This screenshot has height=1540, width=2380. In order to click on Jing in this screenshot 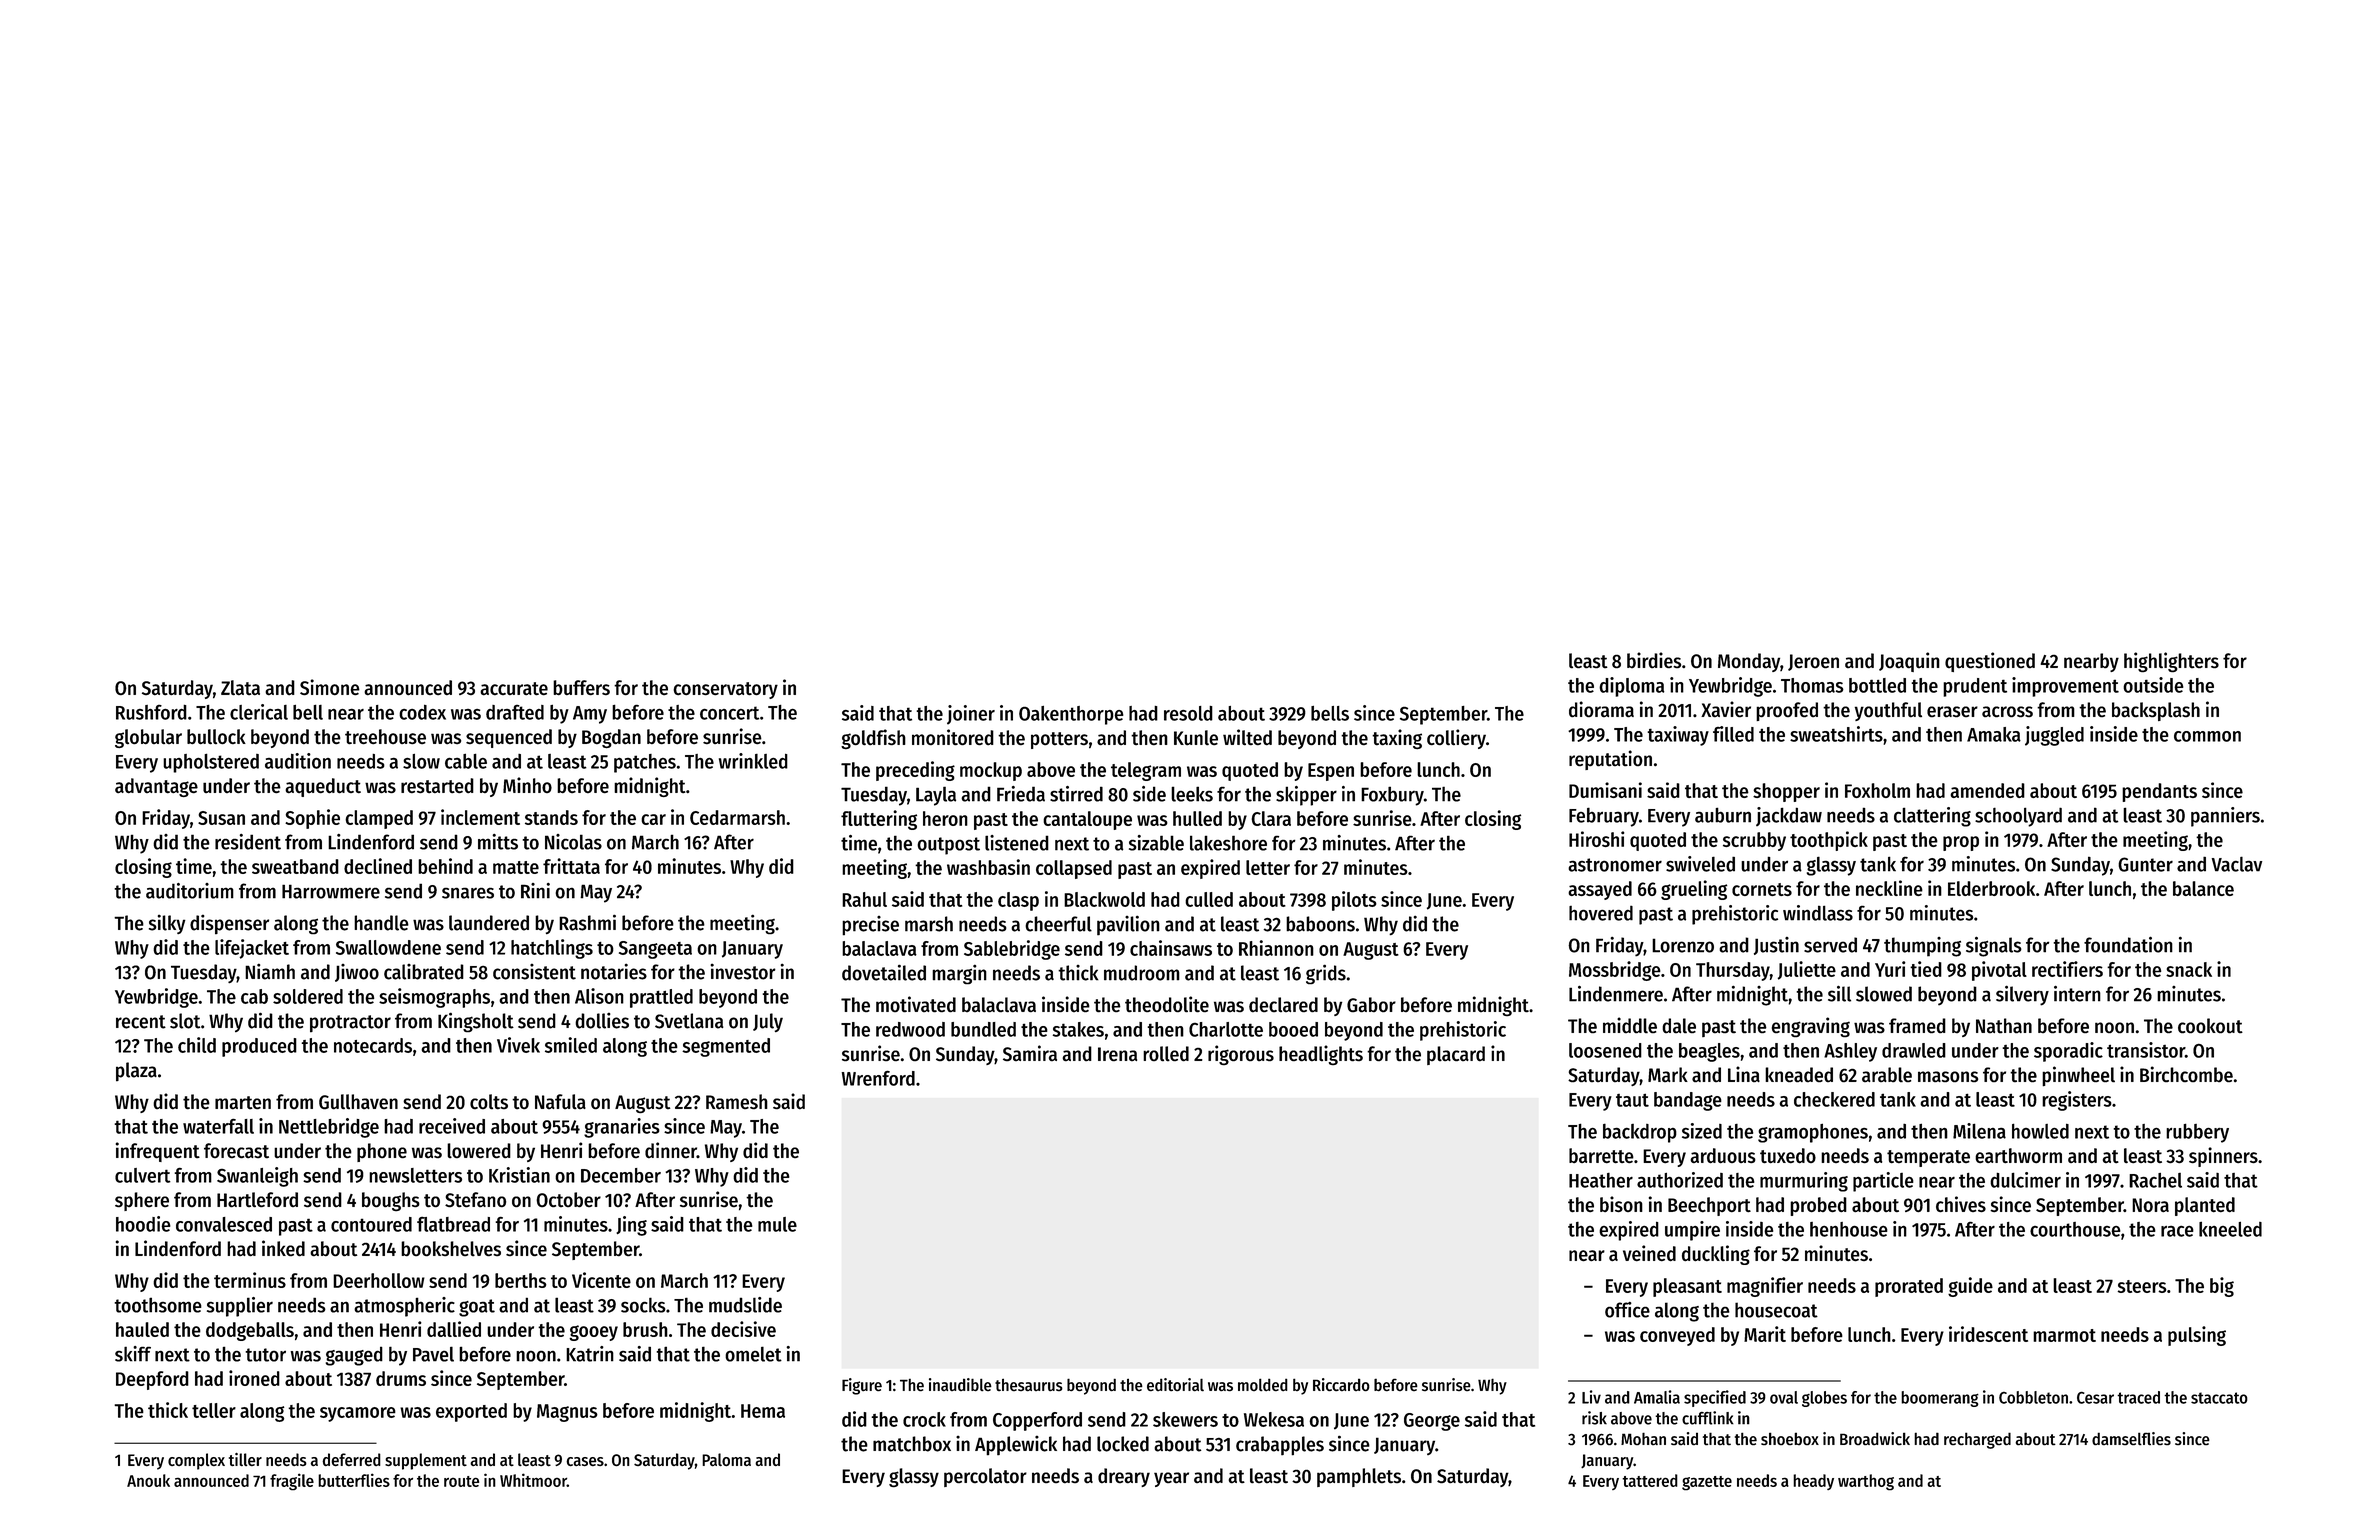, I will do `click(631, 1226)`.
